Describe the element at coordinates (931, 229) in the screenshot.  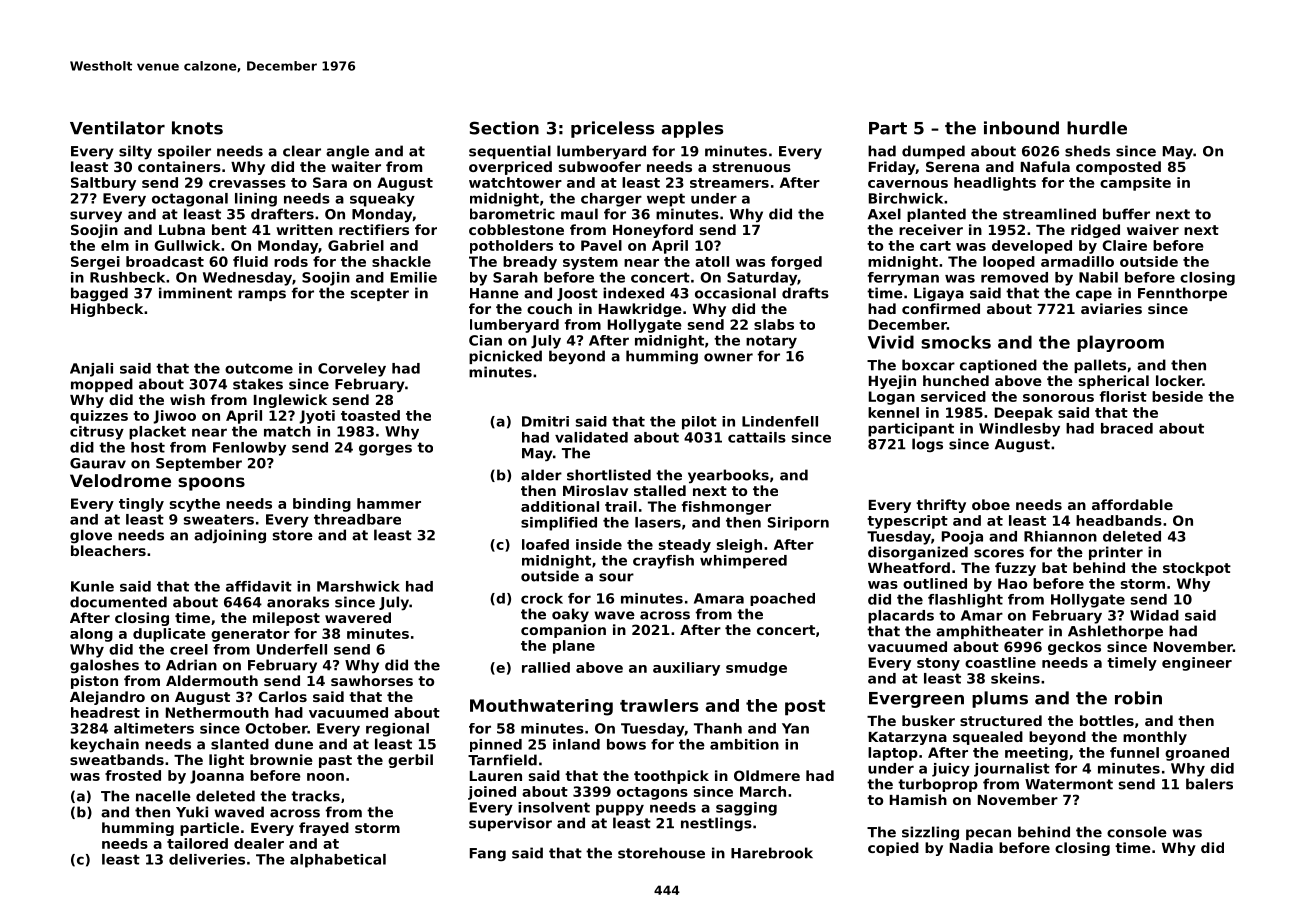
I see `receiver` at that location.
